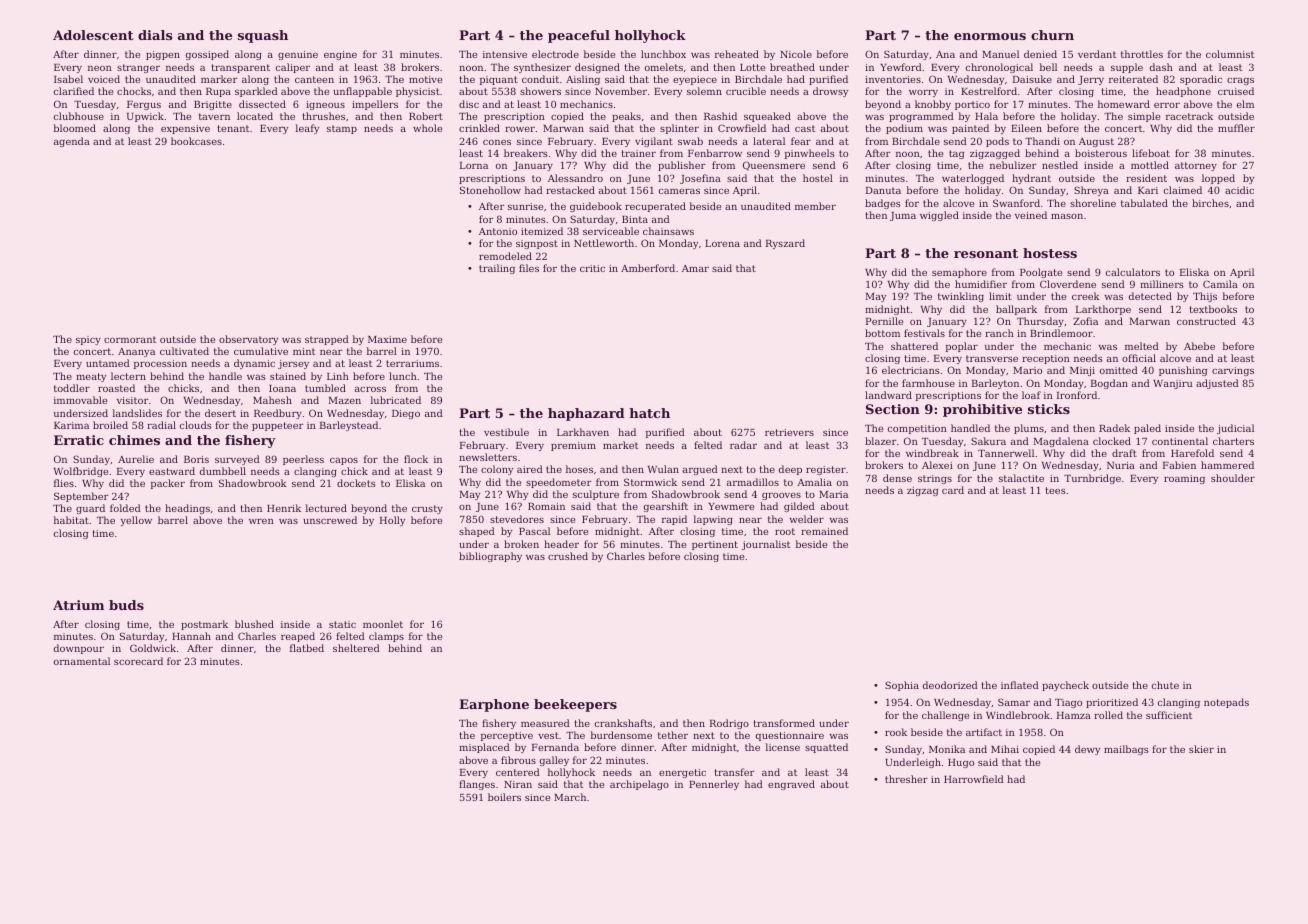  What do you see at coordinates (356, 483) in the page?
I see `dockets` at bounding box center [356, 483].
